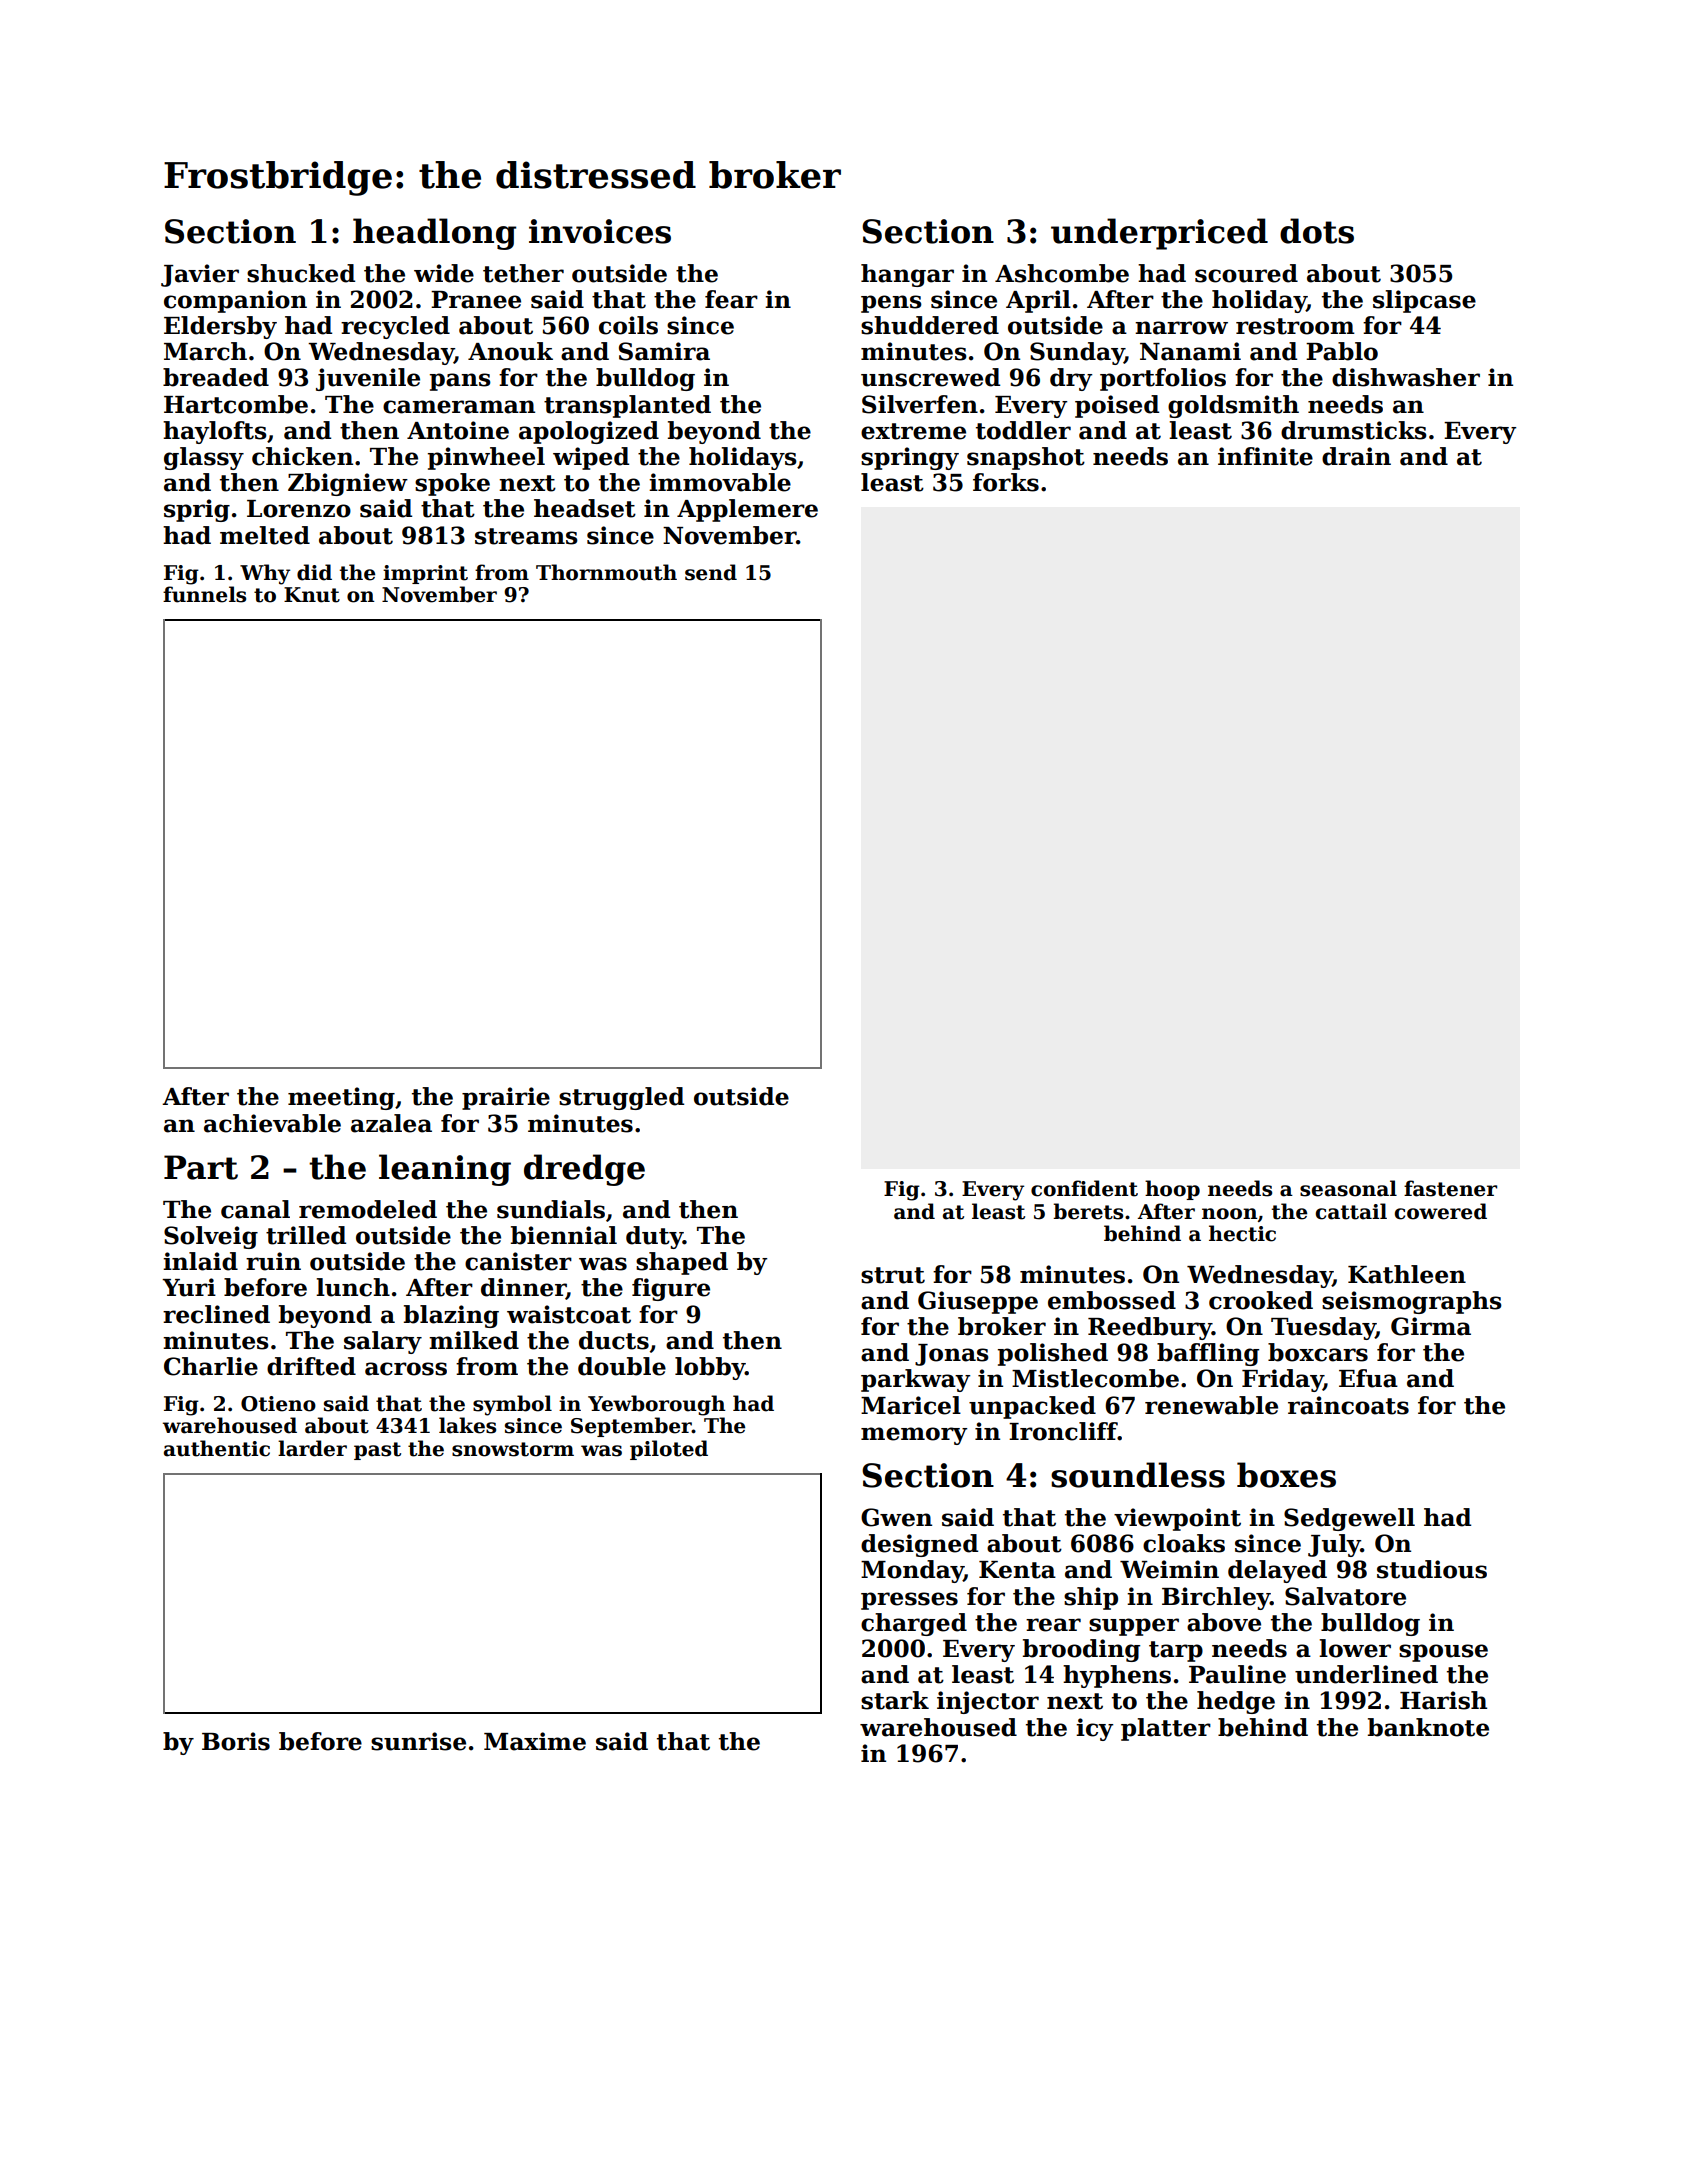 Image resolution: width=1683 pixels, height=2178 pixels. Describe the element at coordinates (600, 231) in the screenshot. I see `invoices` at that location.
